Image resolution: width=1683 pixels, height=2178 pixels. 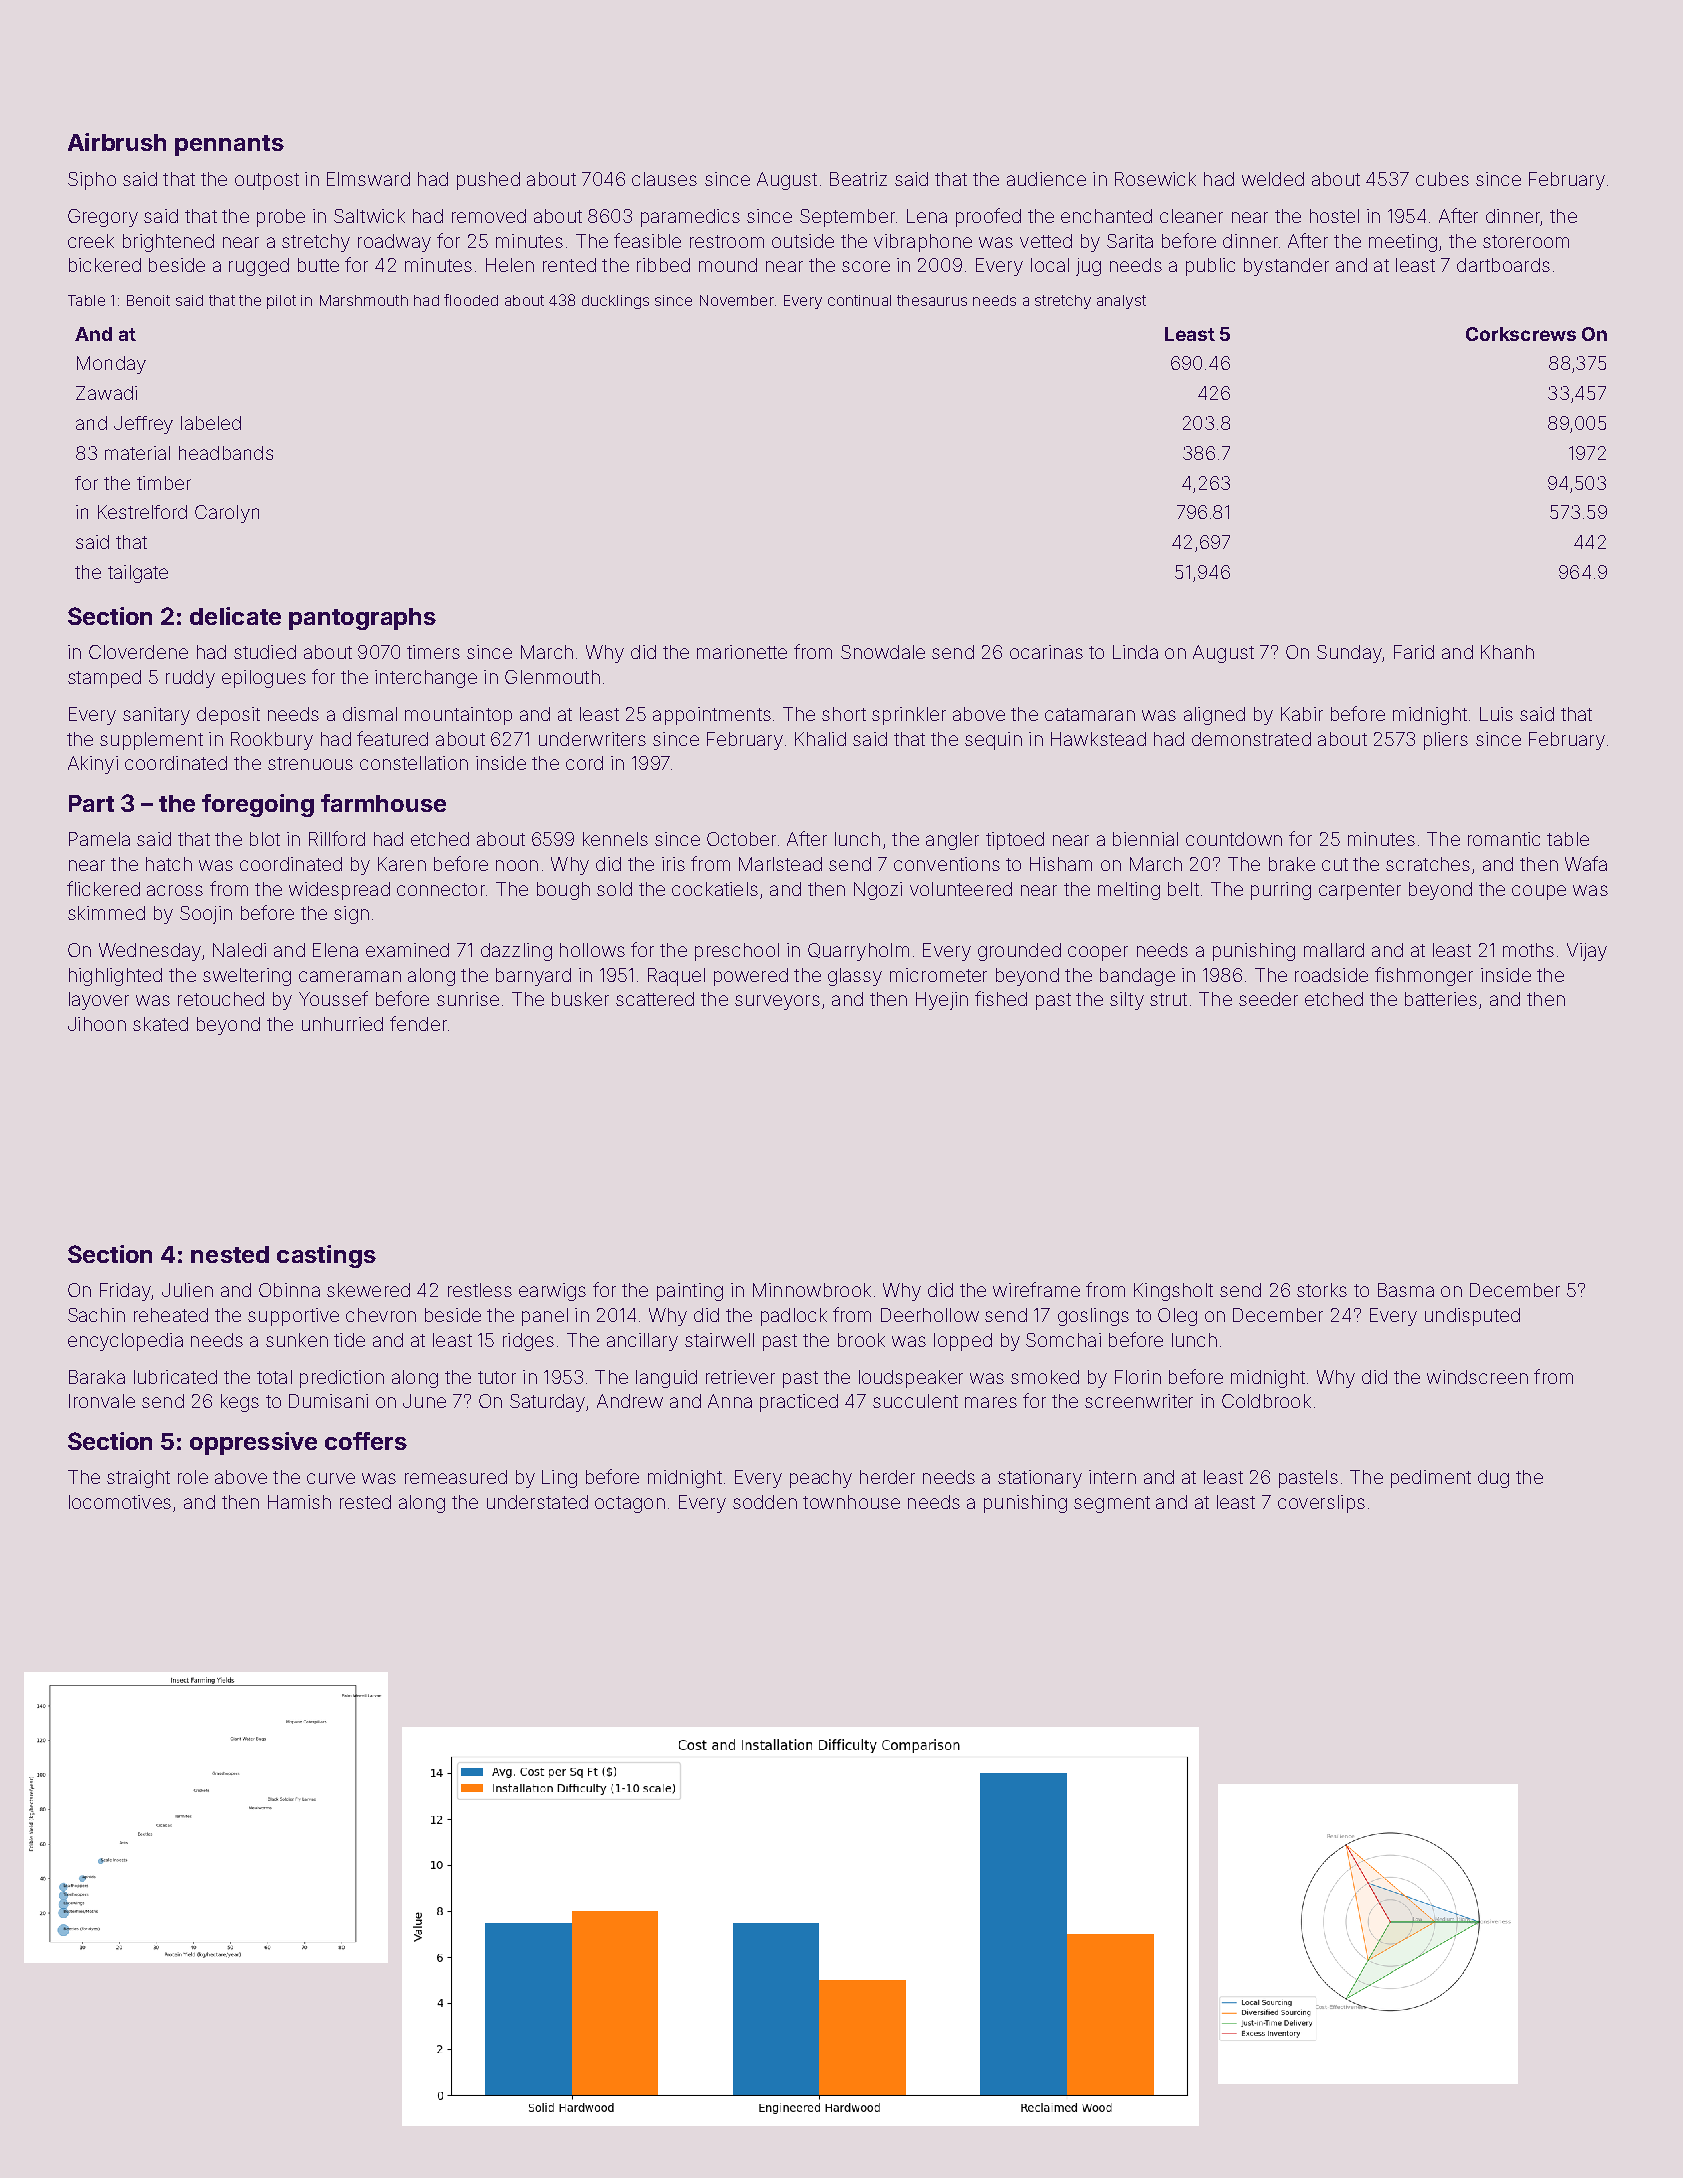 What do you see at coordinates (851, 1502) in the image?
I see `townhouse` at bounding box center [851, 1502].
